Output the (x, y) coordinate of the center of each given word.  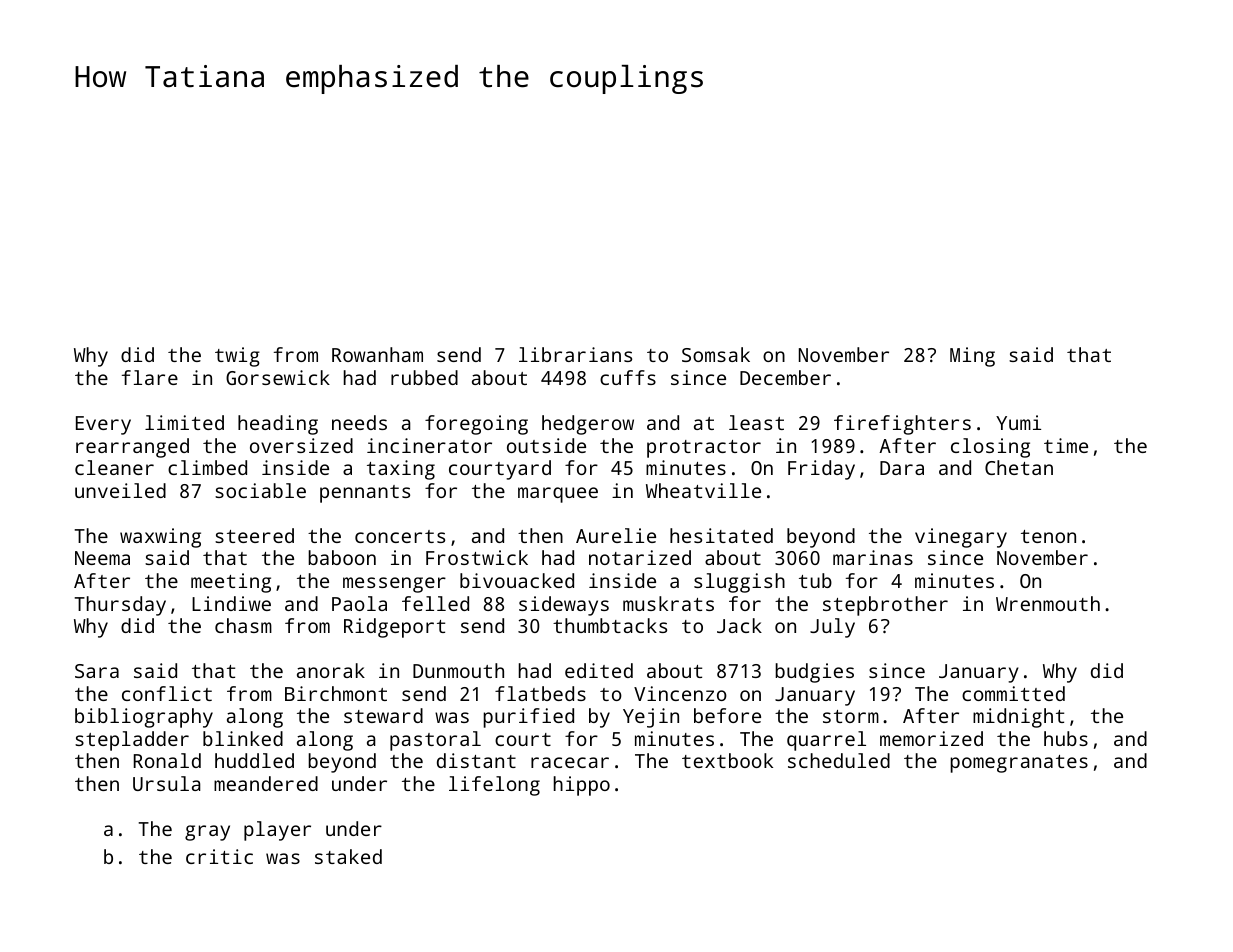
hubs (1066, 738)
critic (219, 856)
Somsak (716, 354)
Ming (972, 357)
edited (599, 670)
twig (237, 357)
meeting (231, 583)
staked (348, 856)
